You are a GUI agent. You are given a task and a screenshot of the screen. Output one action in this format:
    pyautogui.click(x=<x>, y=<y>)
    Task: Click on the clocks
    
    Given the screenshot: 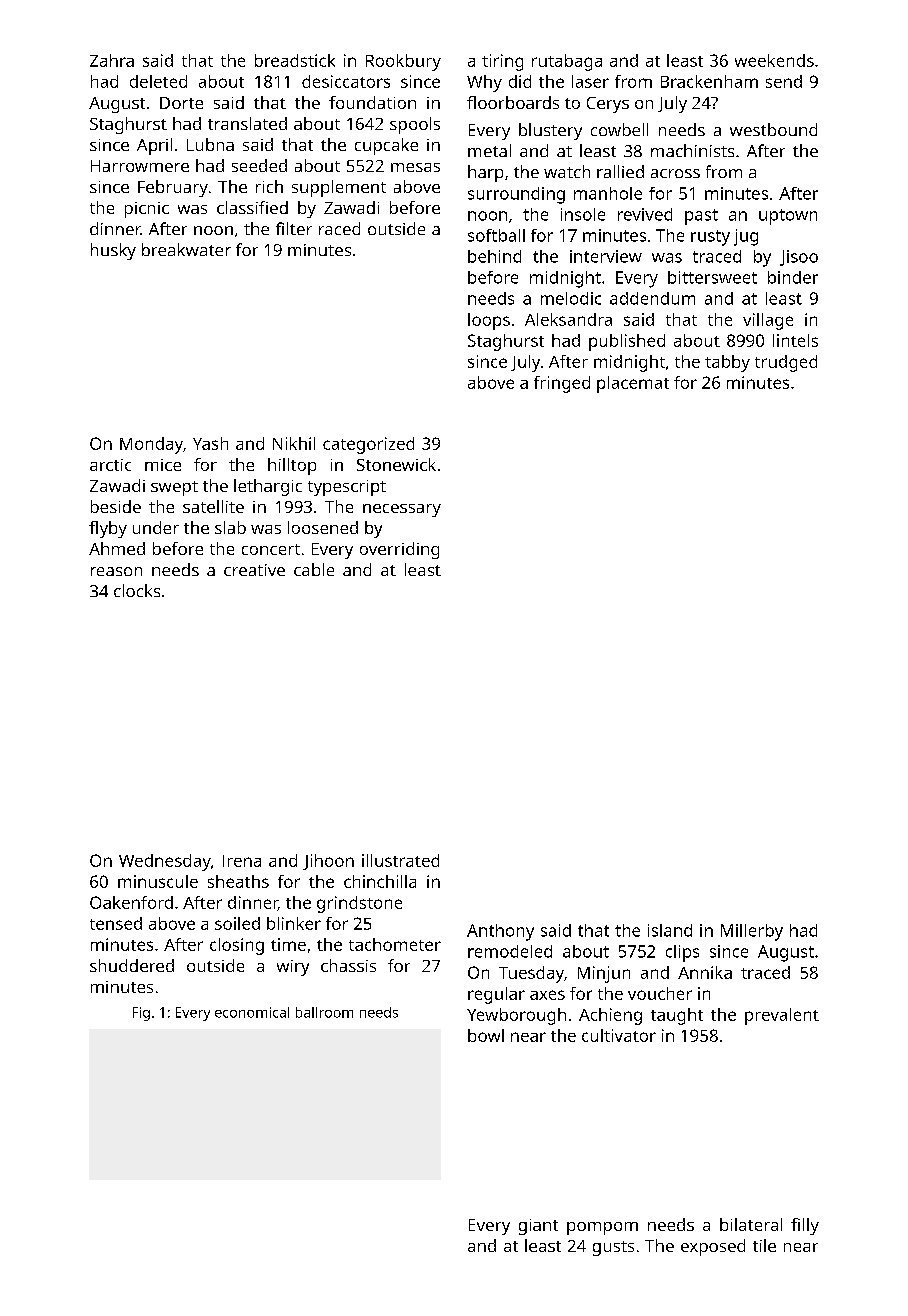 What is the action you would take?
    pyautogui.click(x=137, y=590)
